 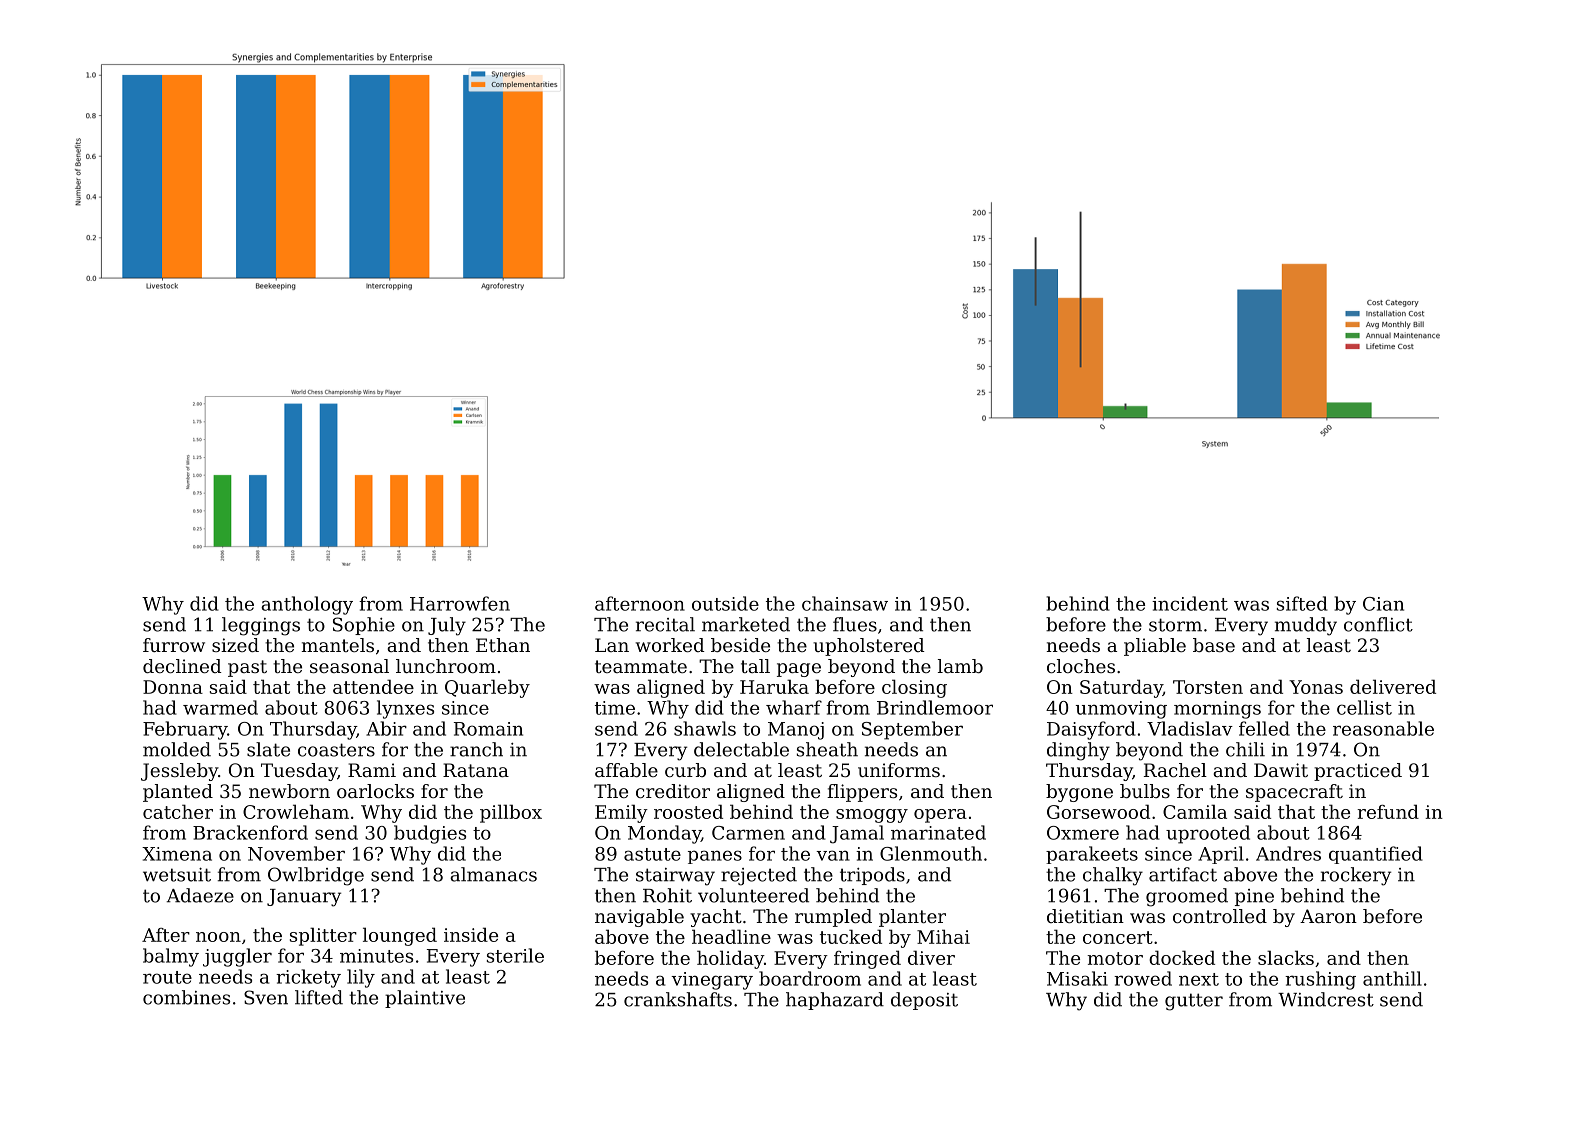 I want to click on Adaeze, so click(x=200, y=895).
